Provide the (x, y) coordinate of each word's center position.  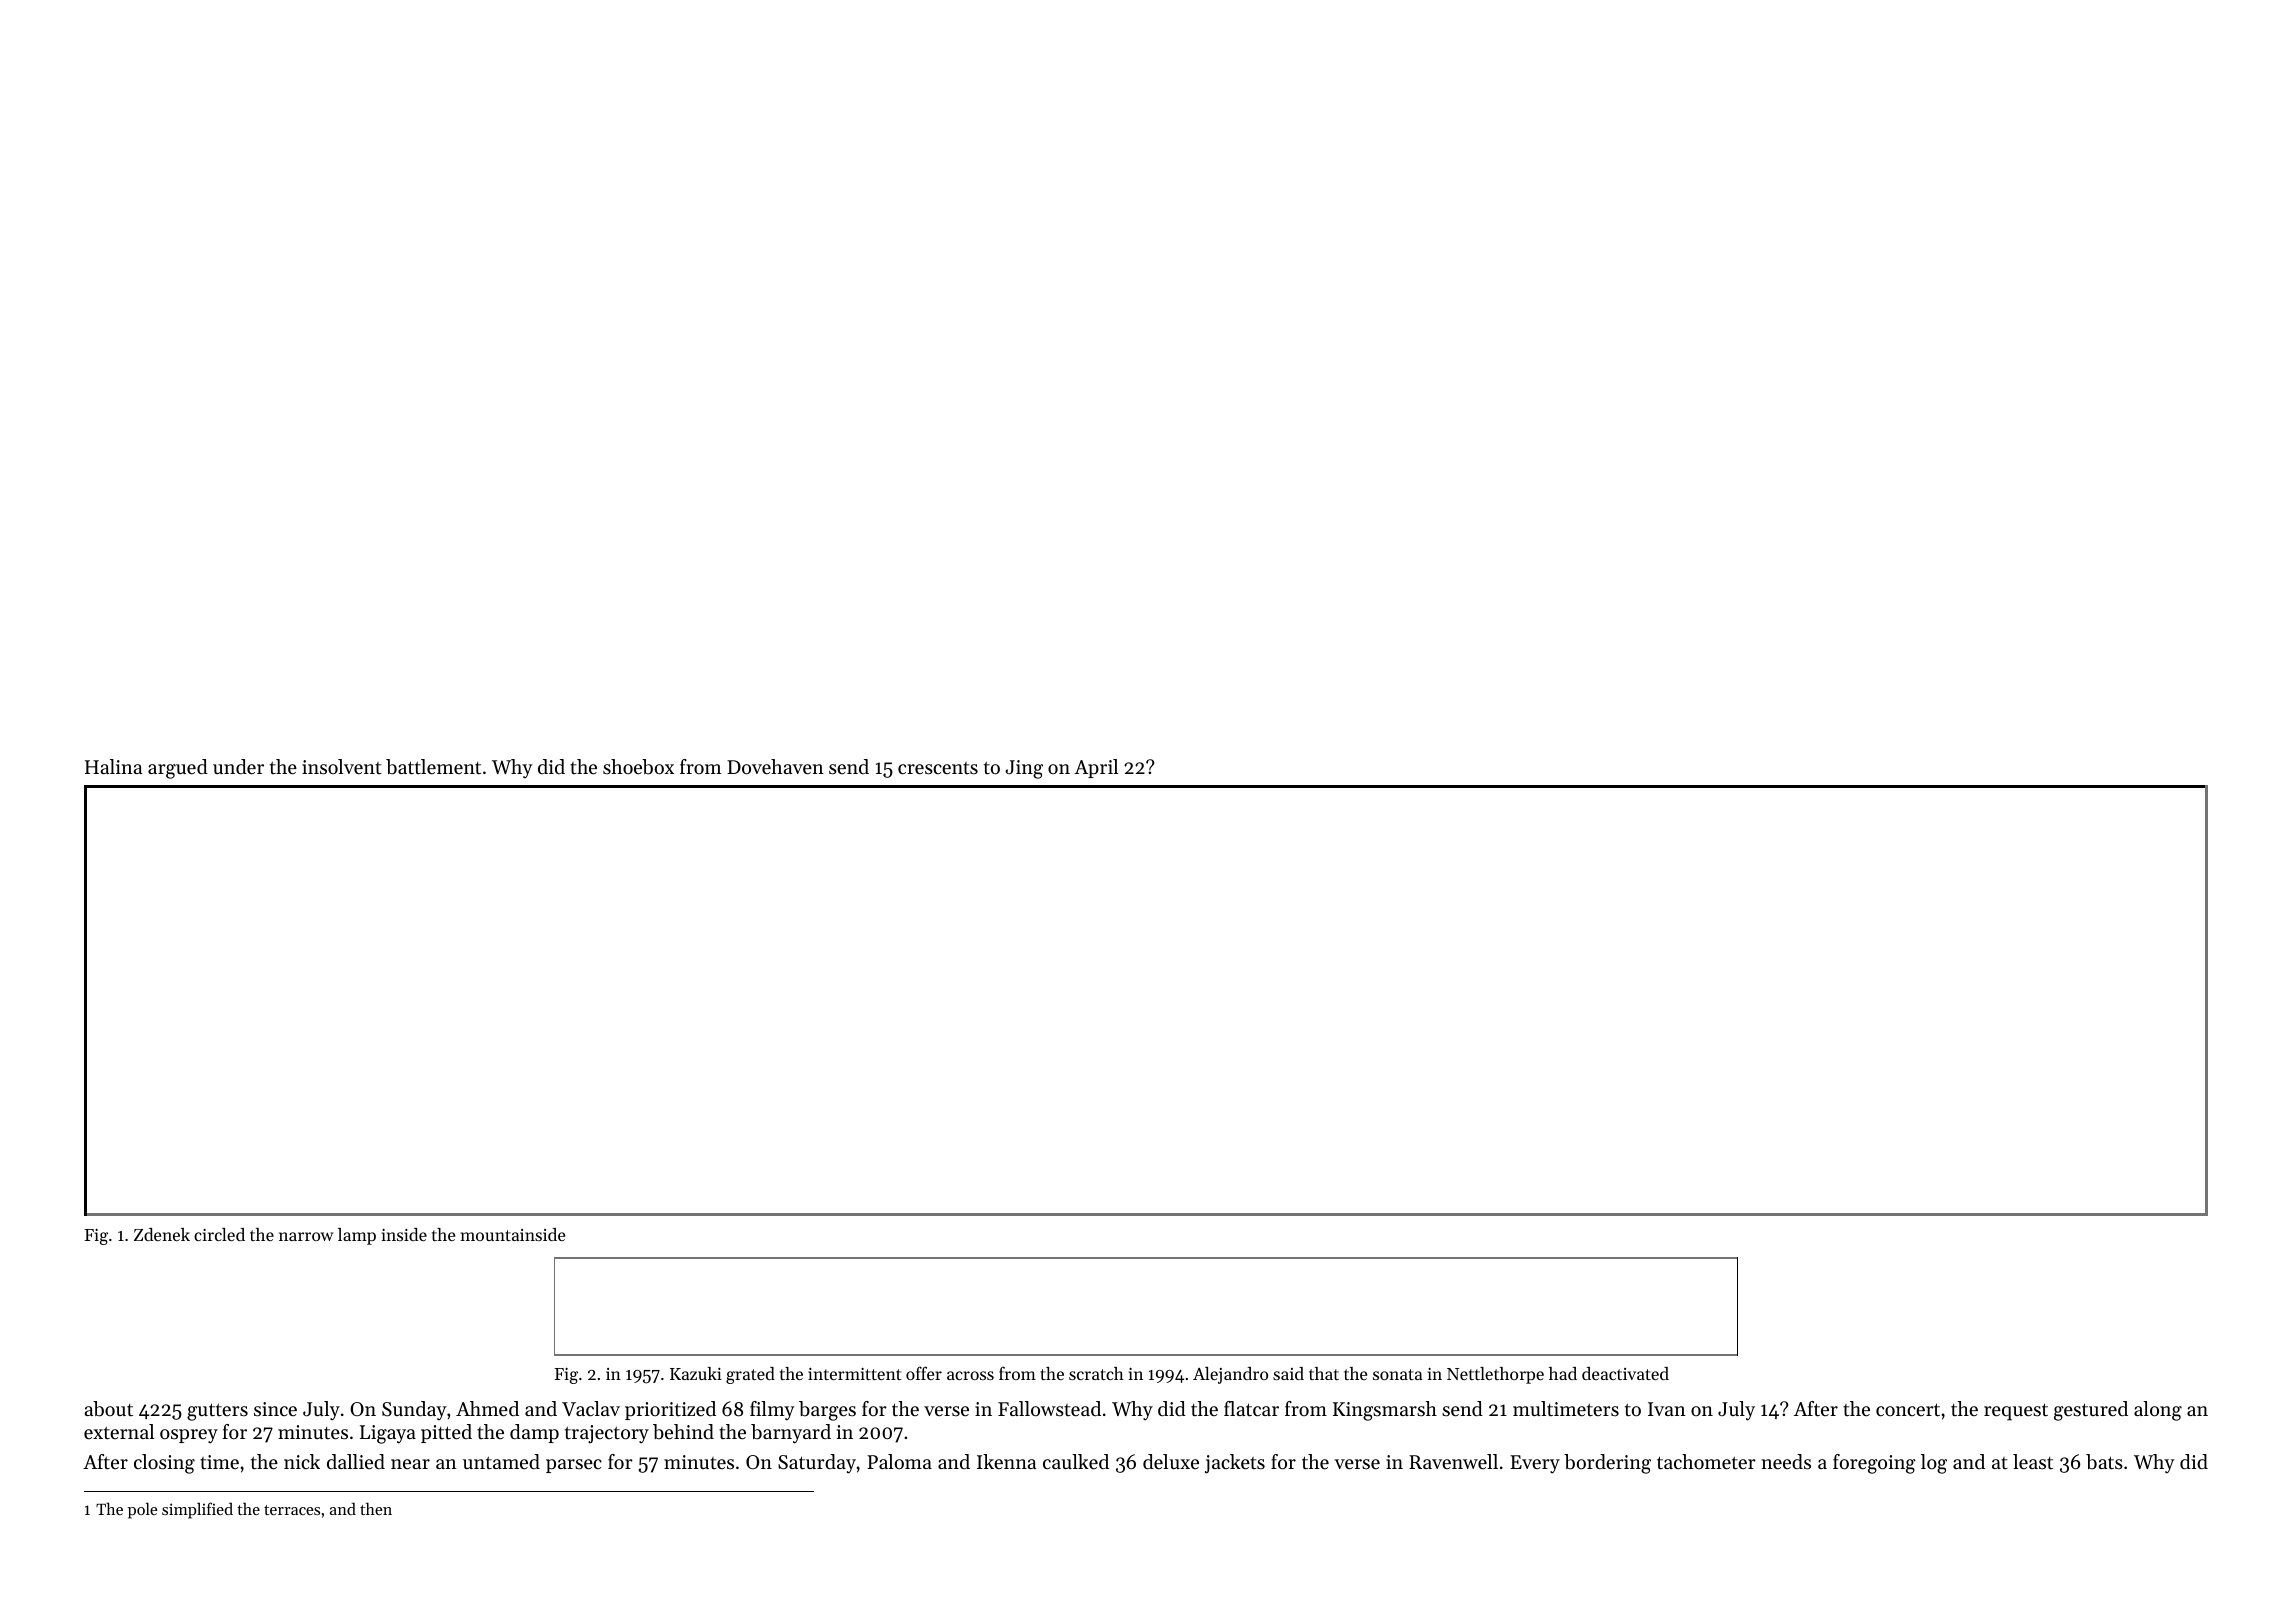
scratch (1096, 1373)
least (2033, 1462)
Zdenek (162, 1234)
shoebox (638, 767)
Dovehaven (775, 767)
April (1096, 768)
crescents (938, 768)
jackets (1235, 1464)
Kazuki (696, 1373)
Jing (1024, 769)
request (2016, 1412)
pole (142, 1510)
